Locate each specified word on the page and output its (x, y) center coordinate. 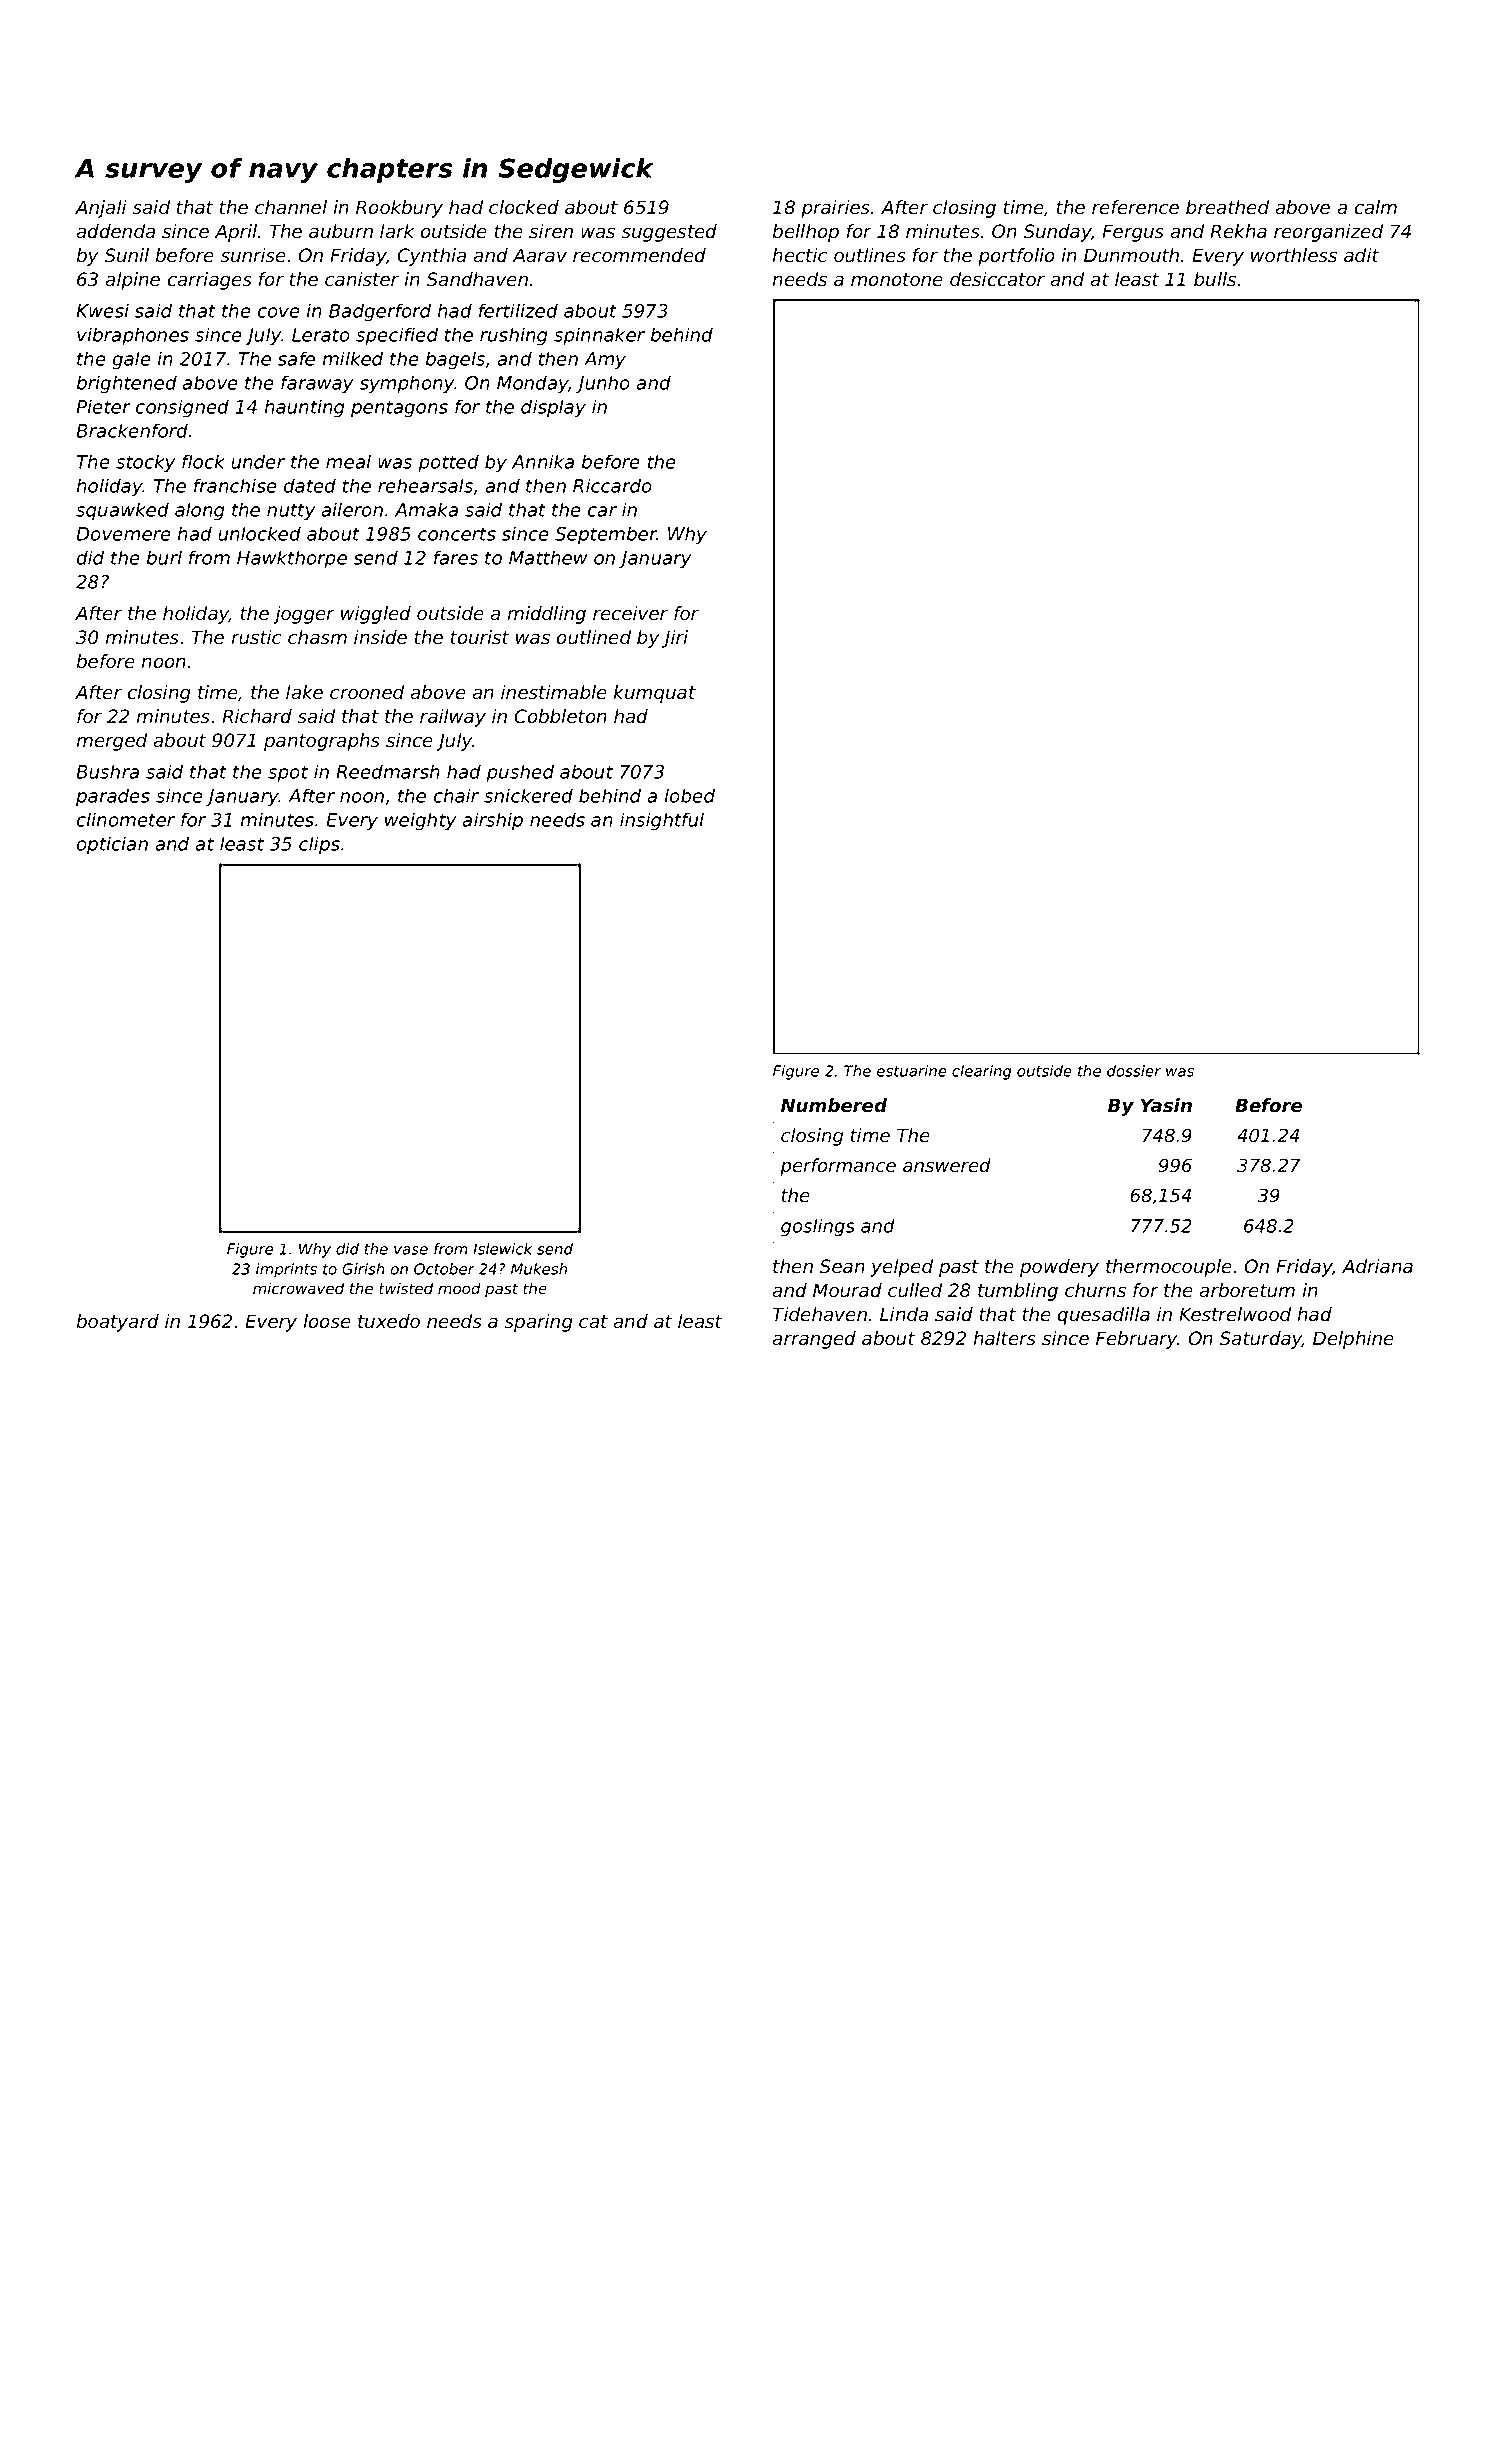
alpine (132, 281)
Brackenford (132, 430)
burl (164, 557)
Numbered (834, 1105)
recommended (639, 255)
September (606, 535)
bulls (1215, 279)
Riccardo (612, 485)
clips (319, 845)
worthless (1294, 255)
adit (1361, 255)
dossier (1134, 1071)
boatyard (118, 1323)
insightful (662, 821)
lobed (690, 795)
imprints (286, 1270)
